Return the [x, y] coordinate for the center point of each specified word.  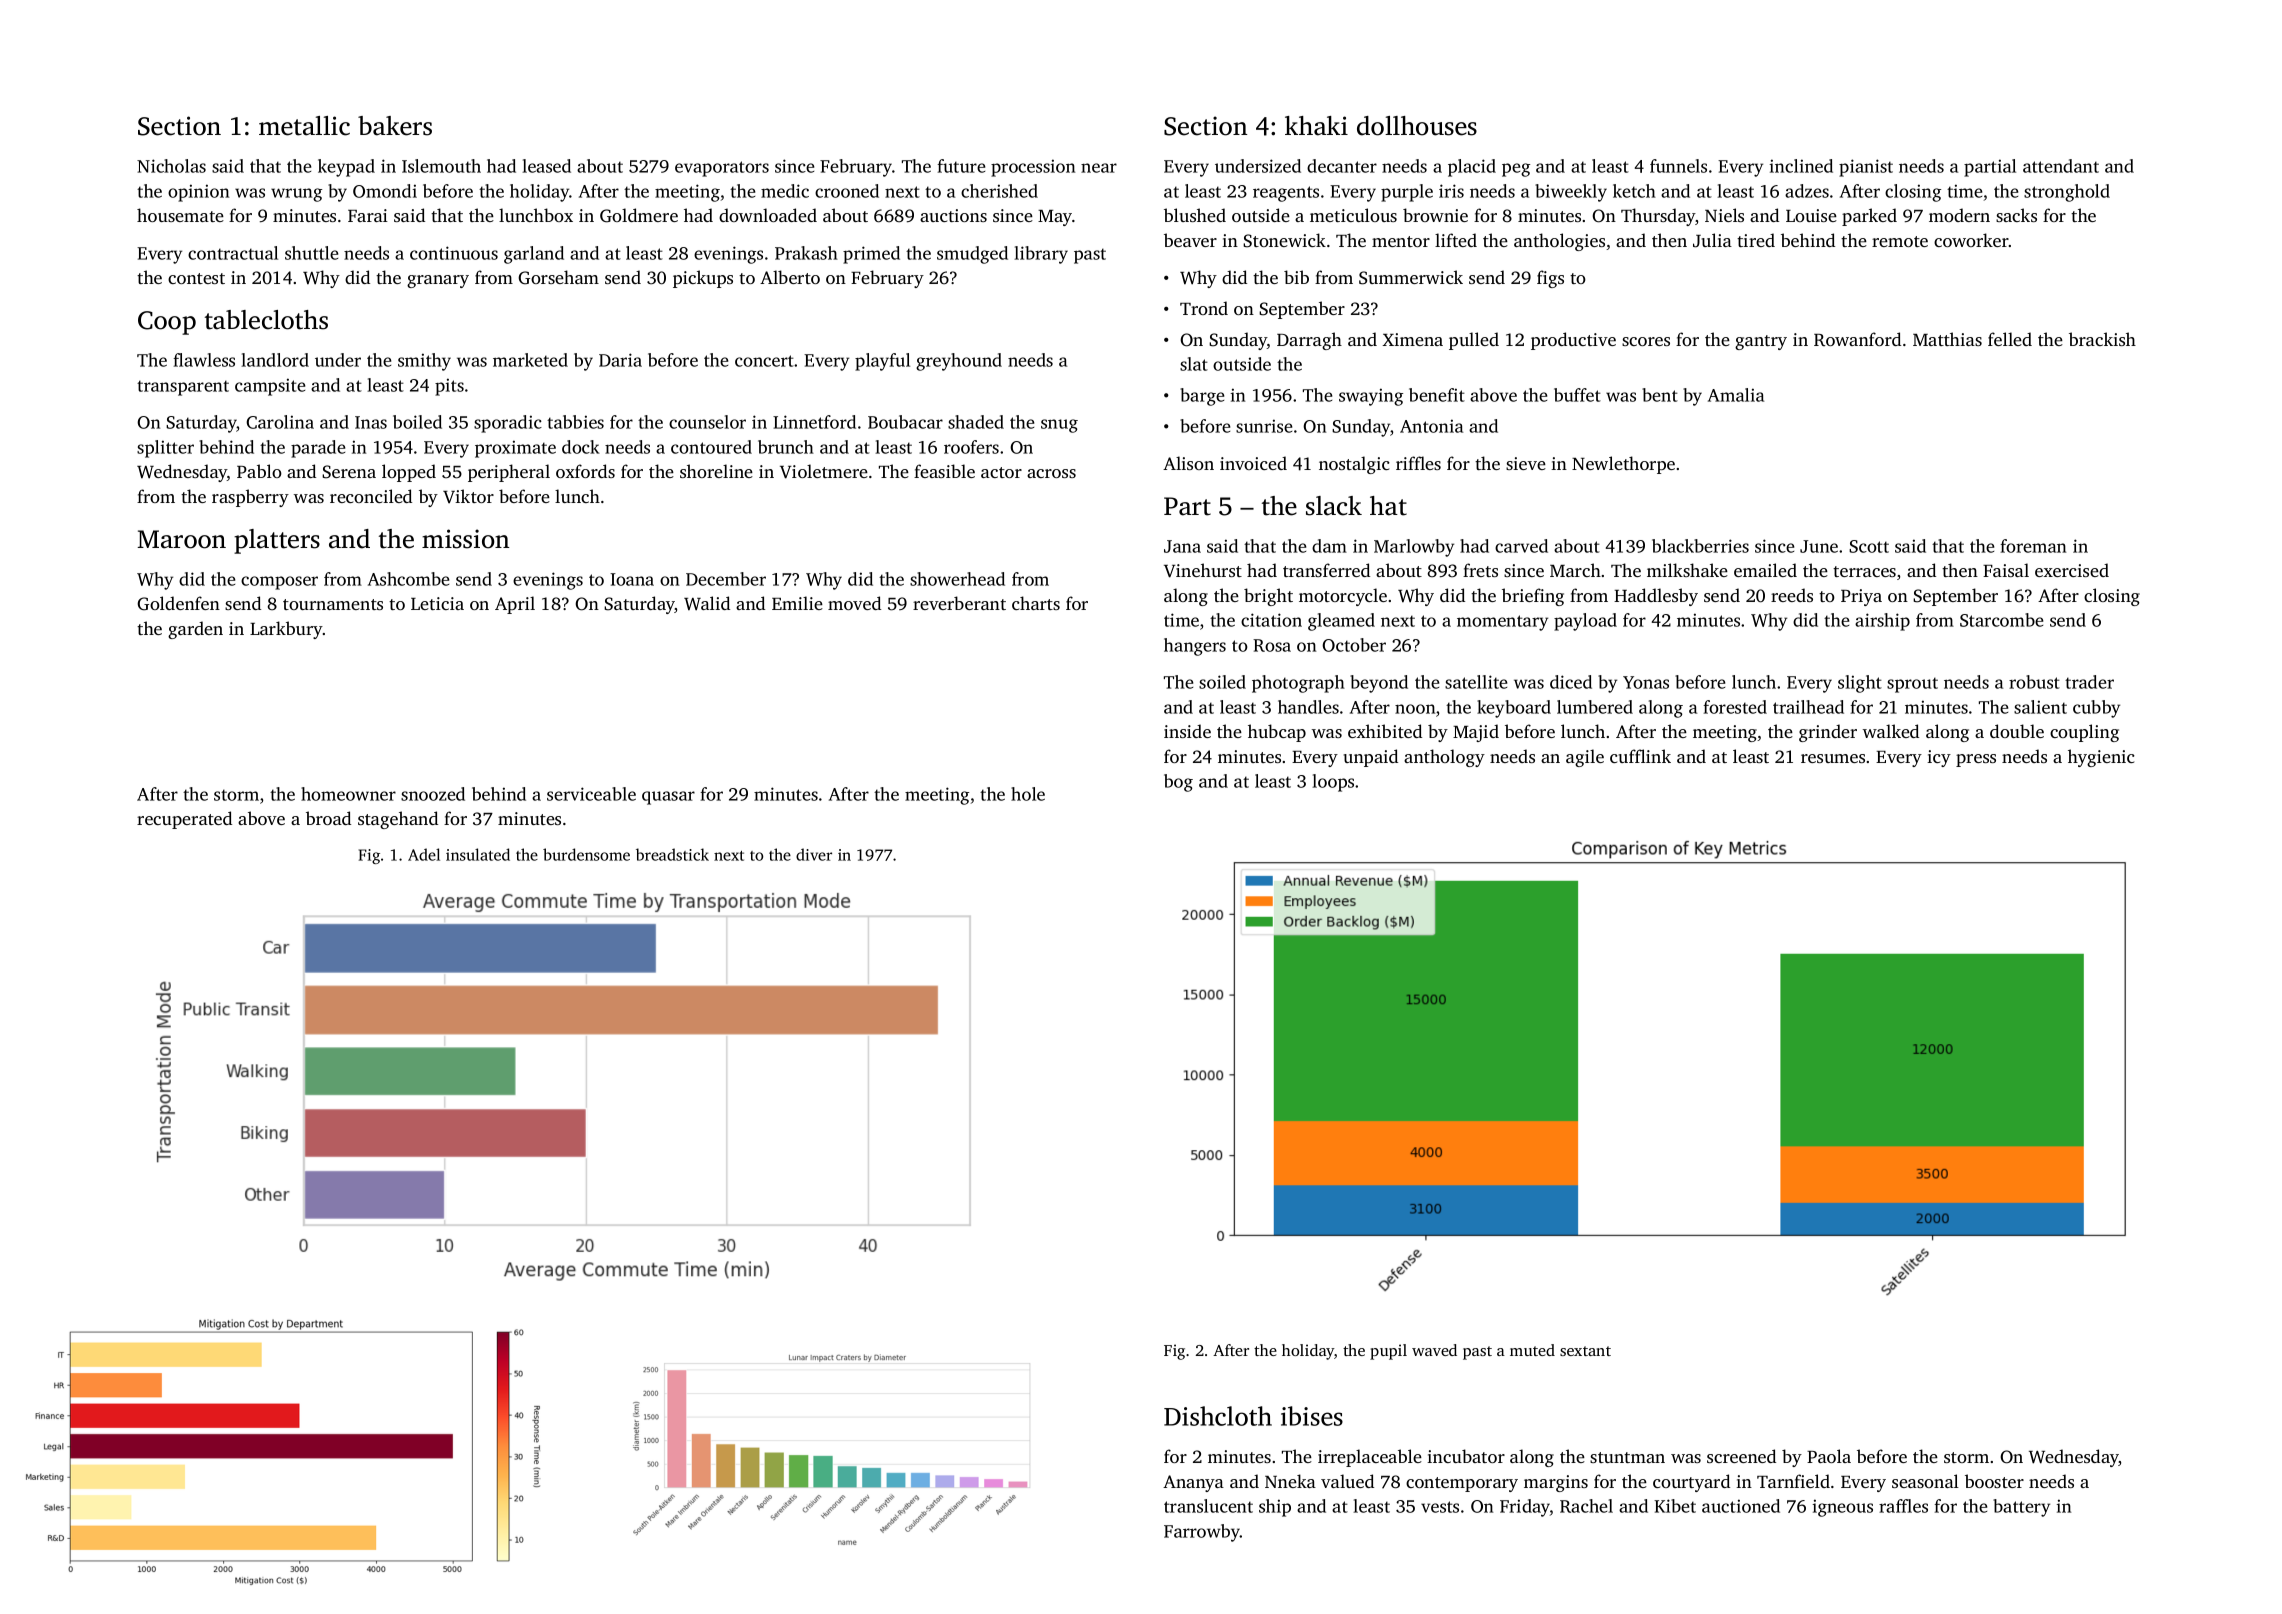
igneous [1842, 1508]
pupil [1388, 1352]
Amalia [1736, 395]
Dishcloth [1218, 1416]
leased [546, 166]
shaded [976, 422]
